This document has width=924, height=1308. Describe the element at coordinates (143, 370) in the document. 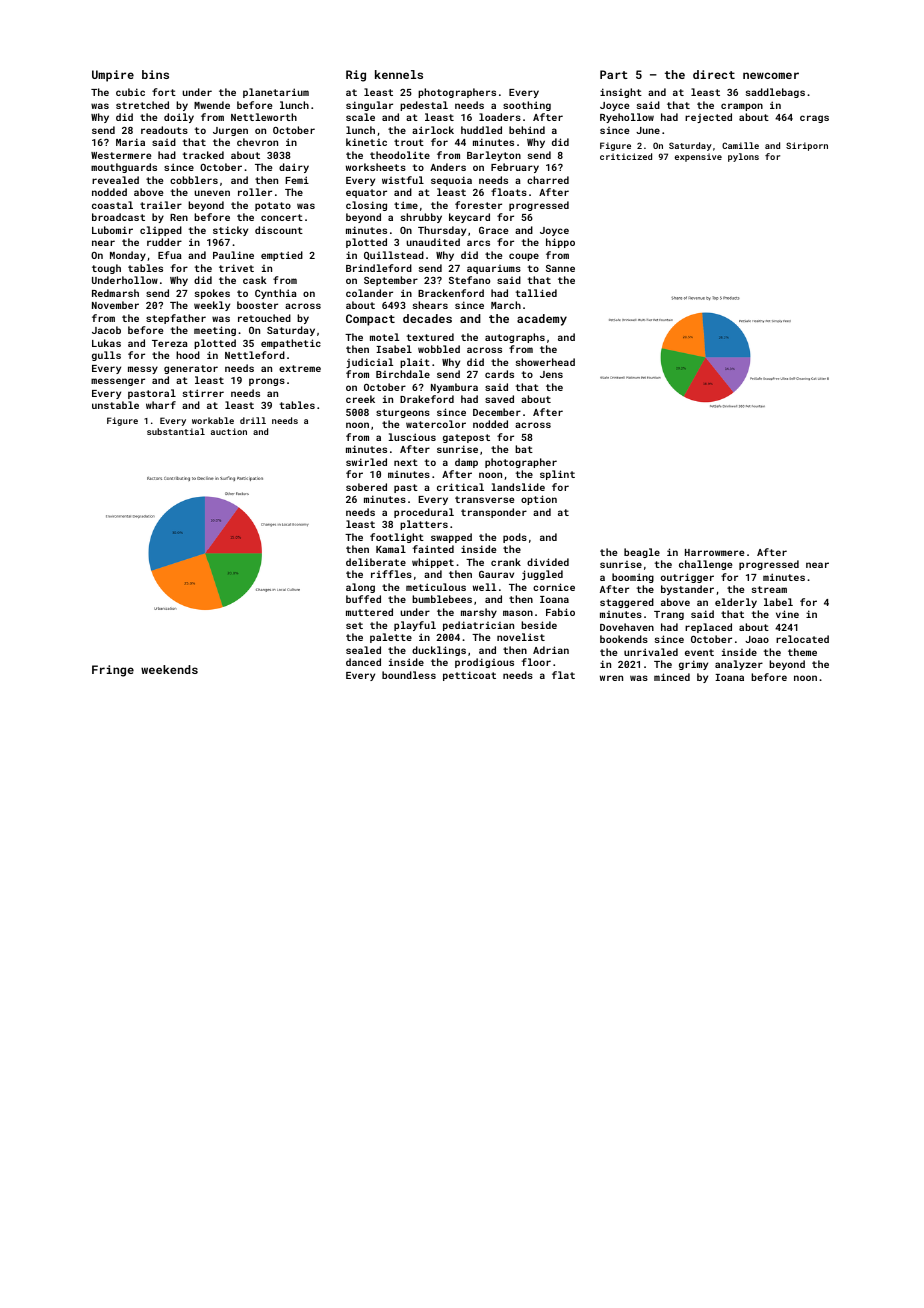

I see `messy` at that location.
